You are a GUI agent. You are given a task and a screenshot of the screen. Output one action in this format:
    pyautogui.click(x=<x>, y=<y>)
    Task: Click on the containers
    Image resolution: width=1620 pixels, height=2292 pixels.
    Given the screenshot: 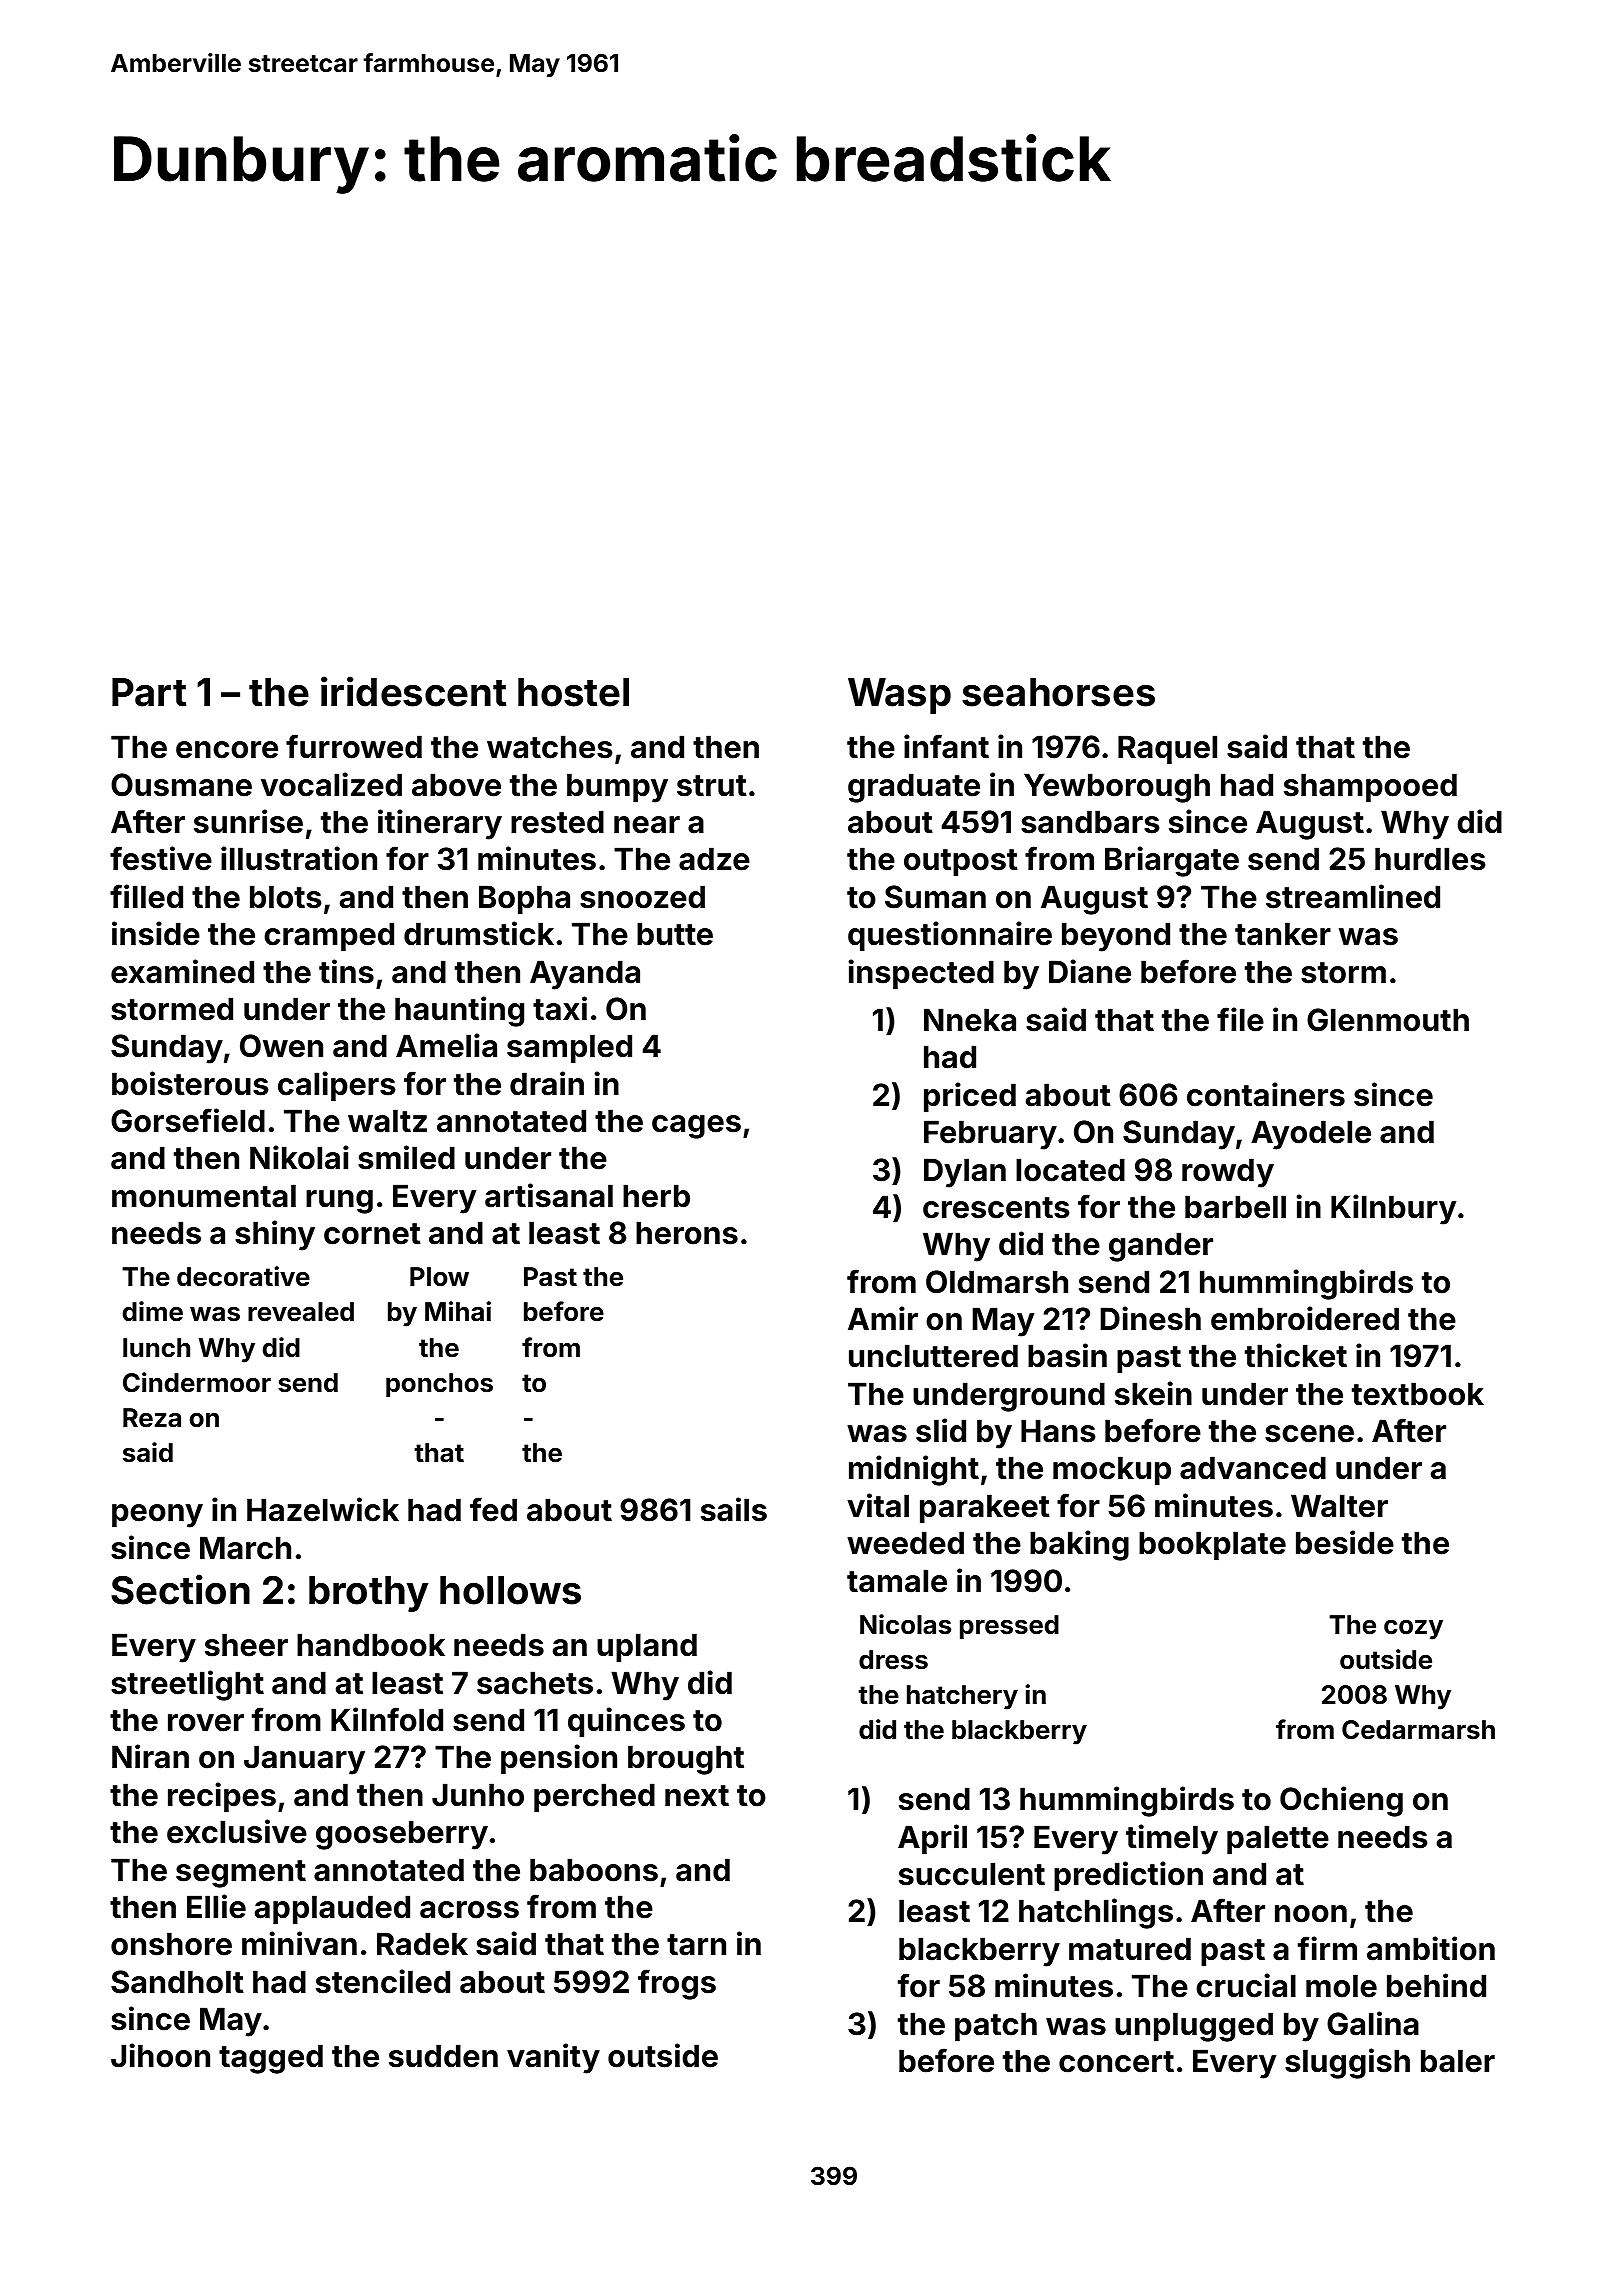 What is the action you would take?
    pyautogui.click(x=1266, y=1094)
